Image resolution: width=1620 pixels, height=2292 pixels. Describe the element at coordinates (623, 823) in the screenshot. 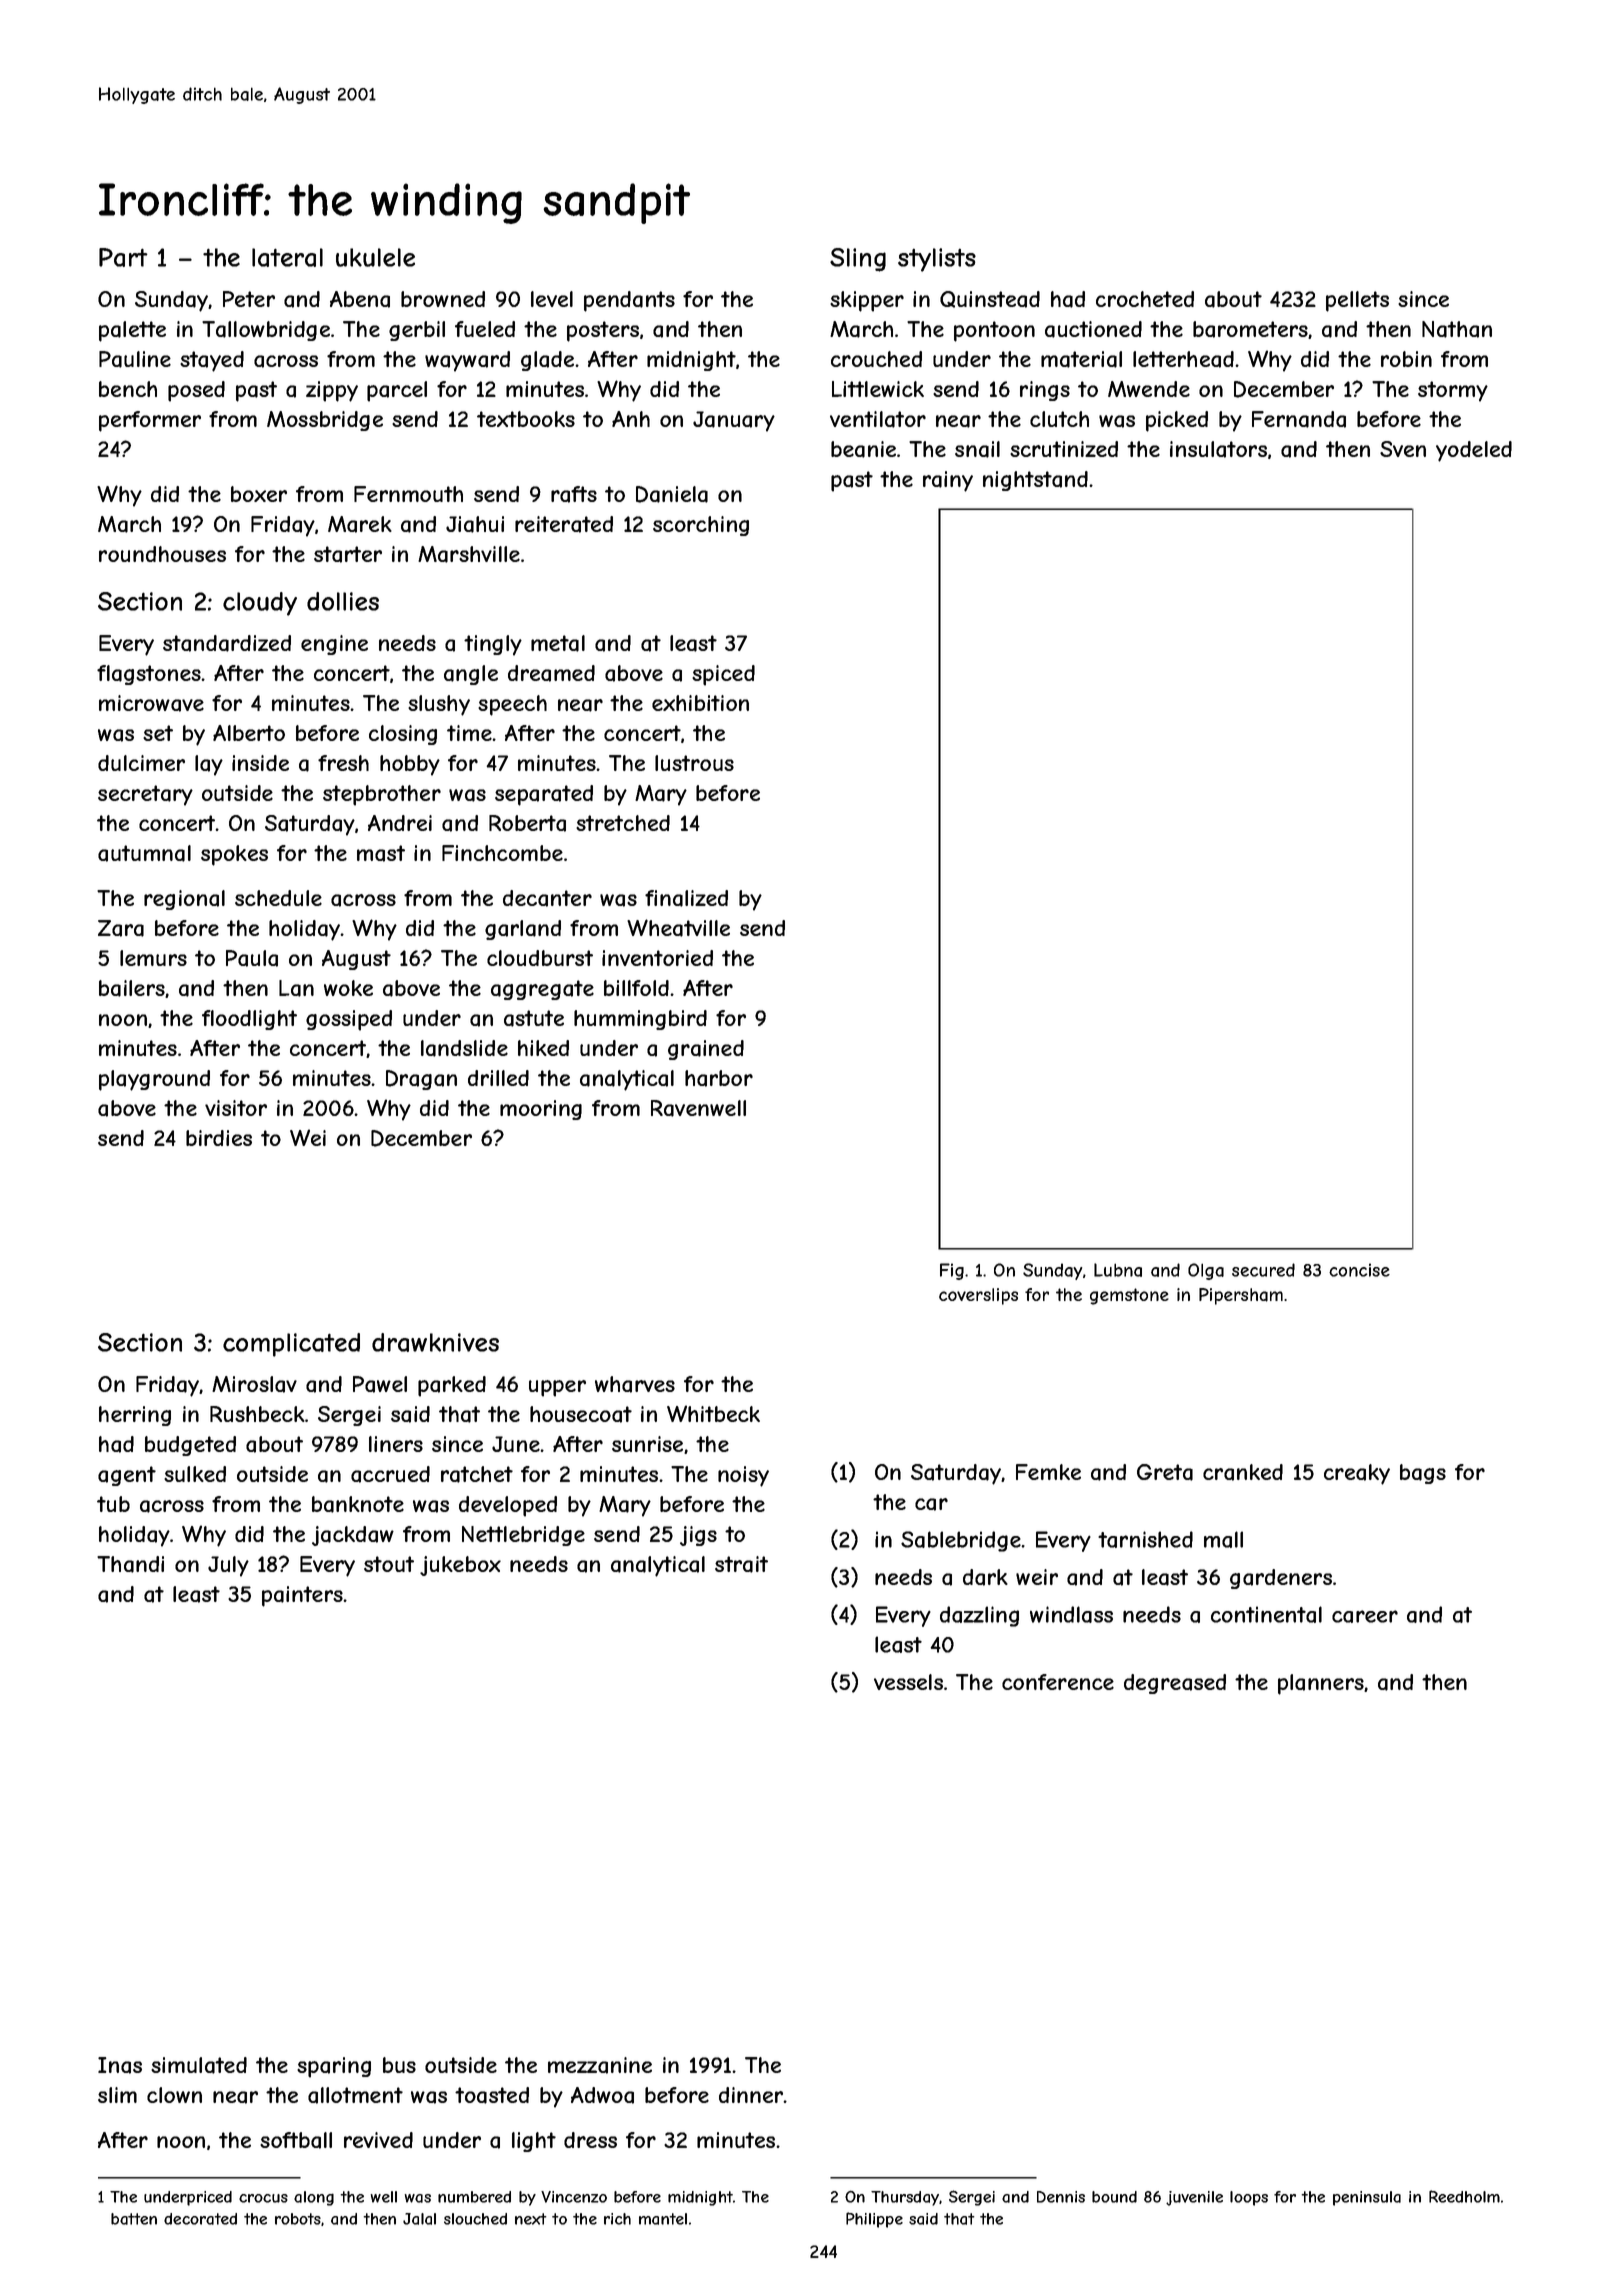

I see `stretched` at that location.
